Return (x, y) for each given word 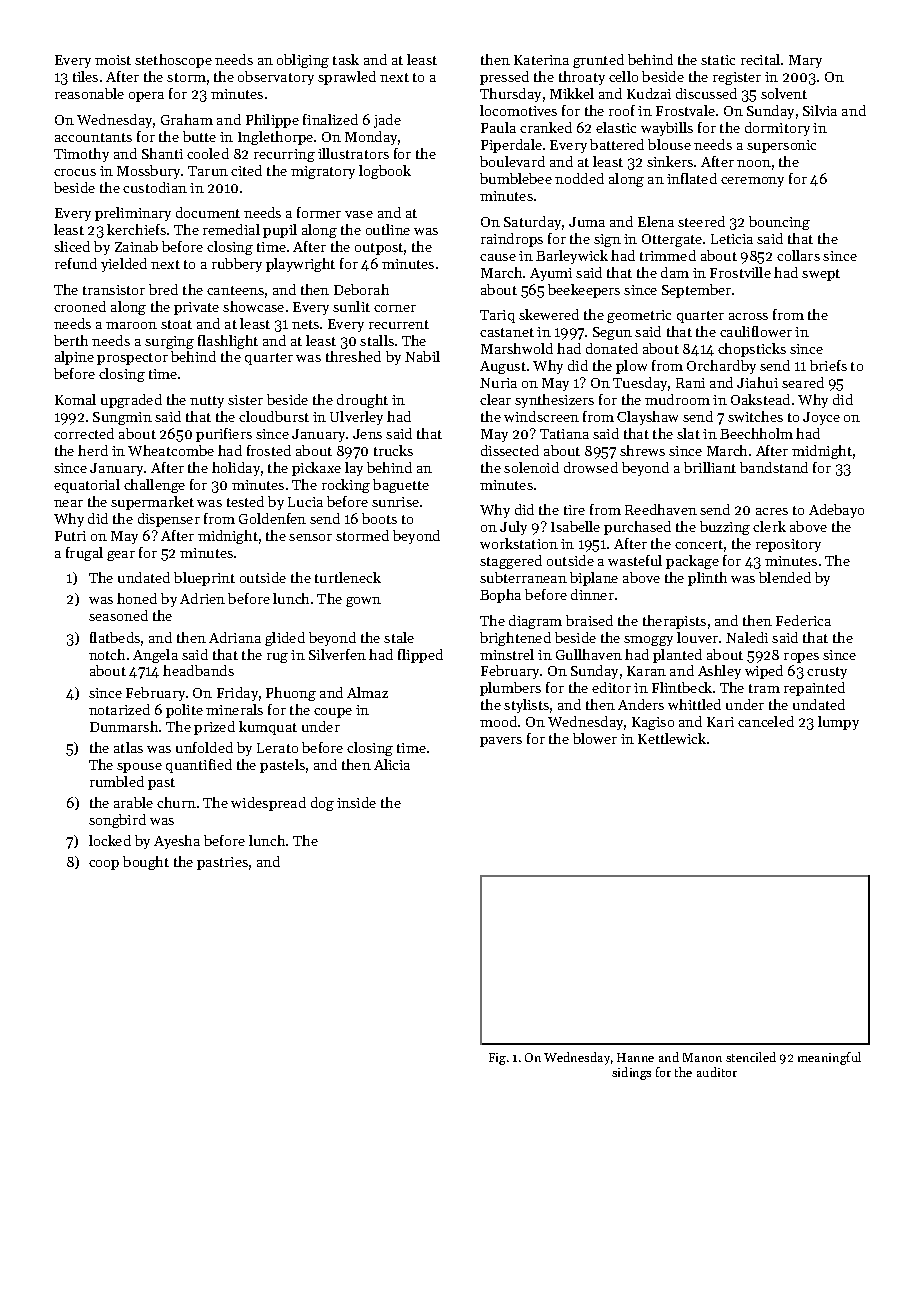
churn (176, 802)
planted (677, 656)
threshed (353, 356)
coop (104, 865)
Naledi (747, 637)
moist (113, 60)
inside (356, 802)
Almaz (367, 692)
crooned (80, 306)
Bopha (500, 596)
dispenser (169, 520)
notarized (119, 709)
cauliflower (756, 331)
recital (760, 59)
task (346, 59)
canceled (766, 721)
